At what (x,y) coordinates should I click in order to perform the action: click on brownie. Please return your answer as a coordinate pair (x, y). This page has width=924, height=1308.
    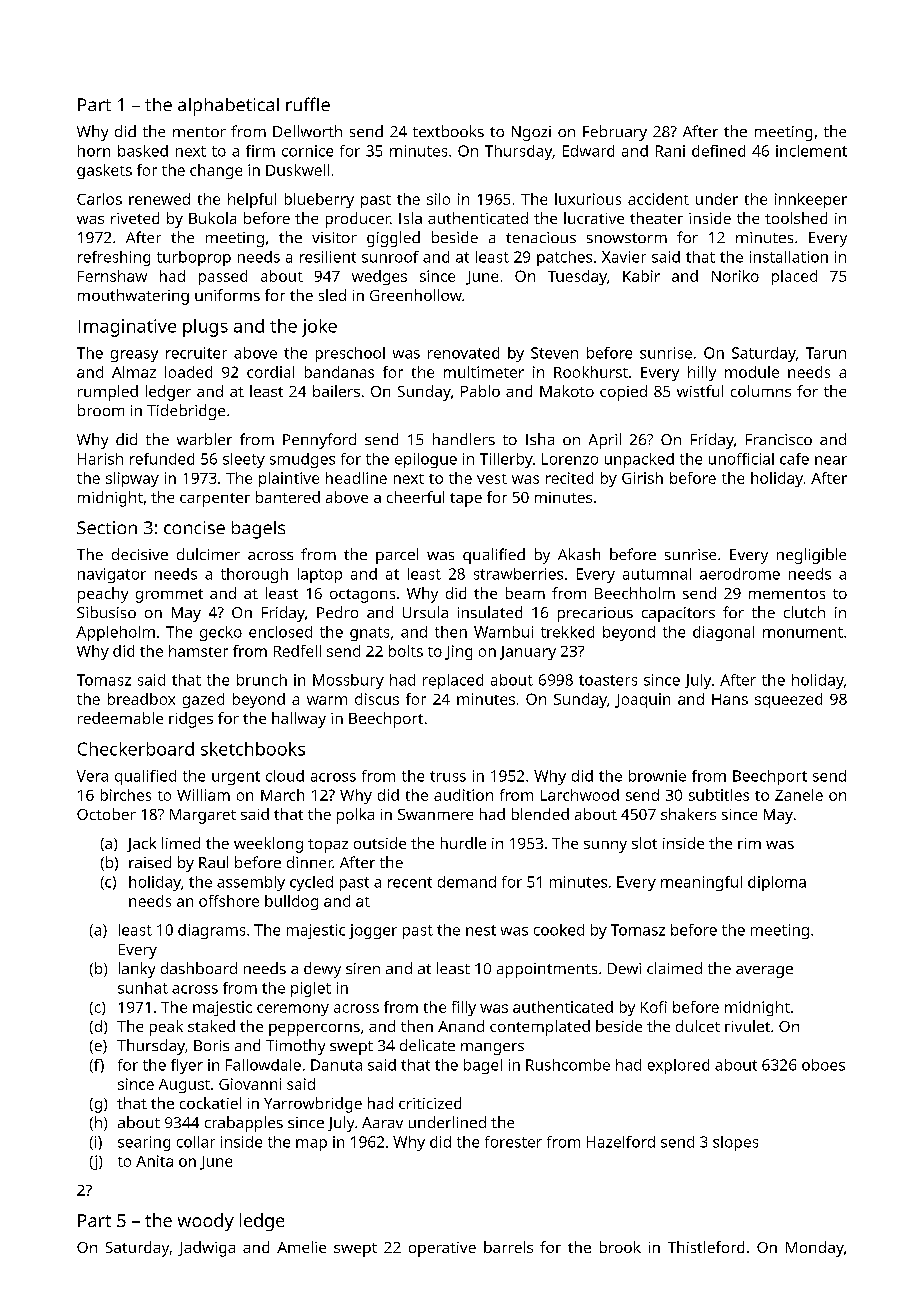
    Looking at the image, I should click on (657, 776).
